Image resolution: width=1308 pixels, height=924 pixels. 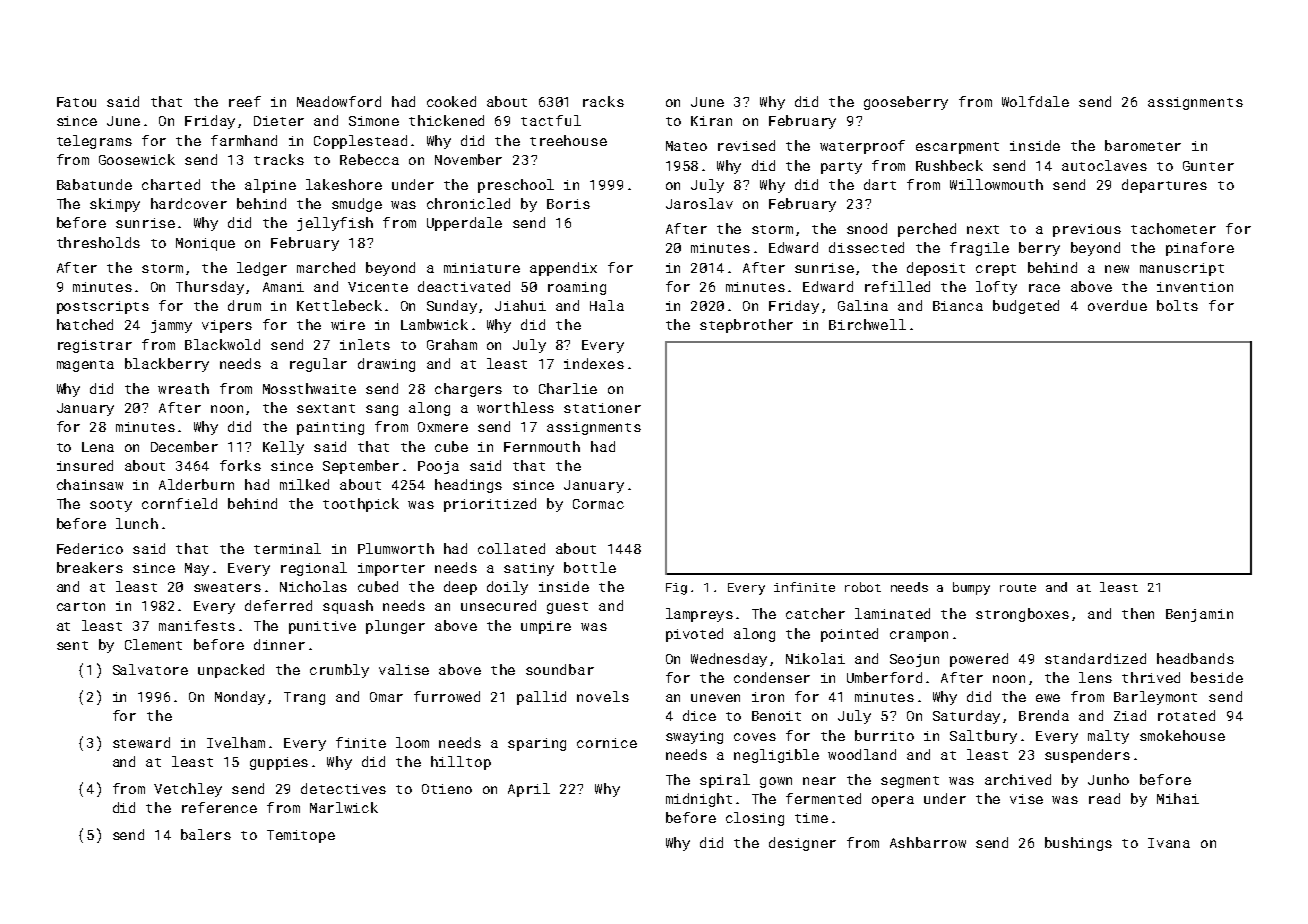 I want to click on Blackwold, so click(x=222, y=344).
